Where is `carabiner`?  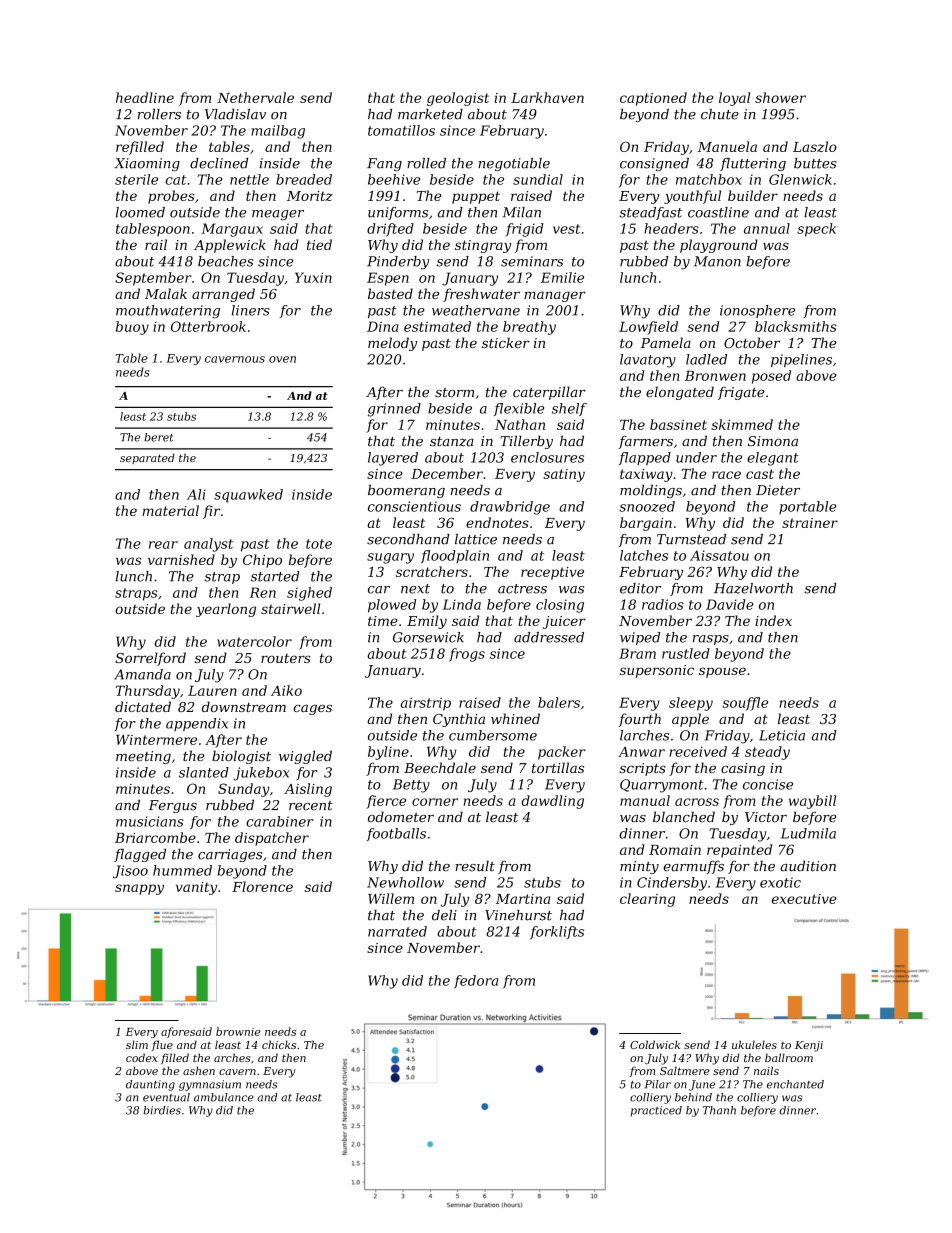
carabiner is located at coordinates (280, 821).
